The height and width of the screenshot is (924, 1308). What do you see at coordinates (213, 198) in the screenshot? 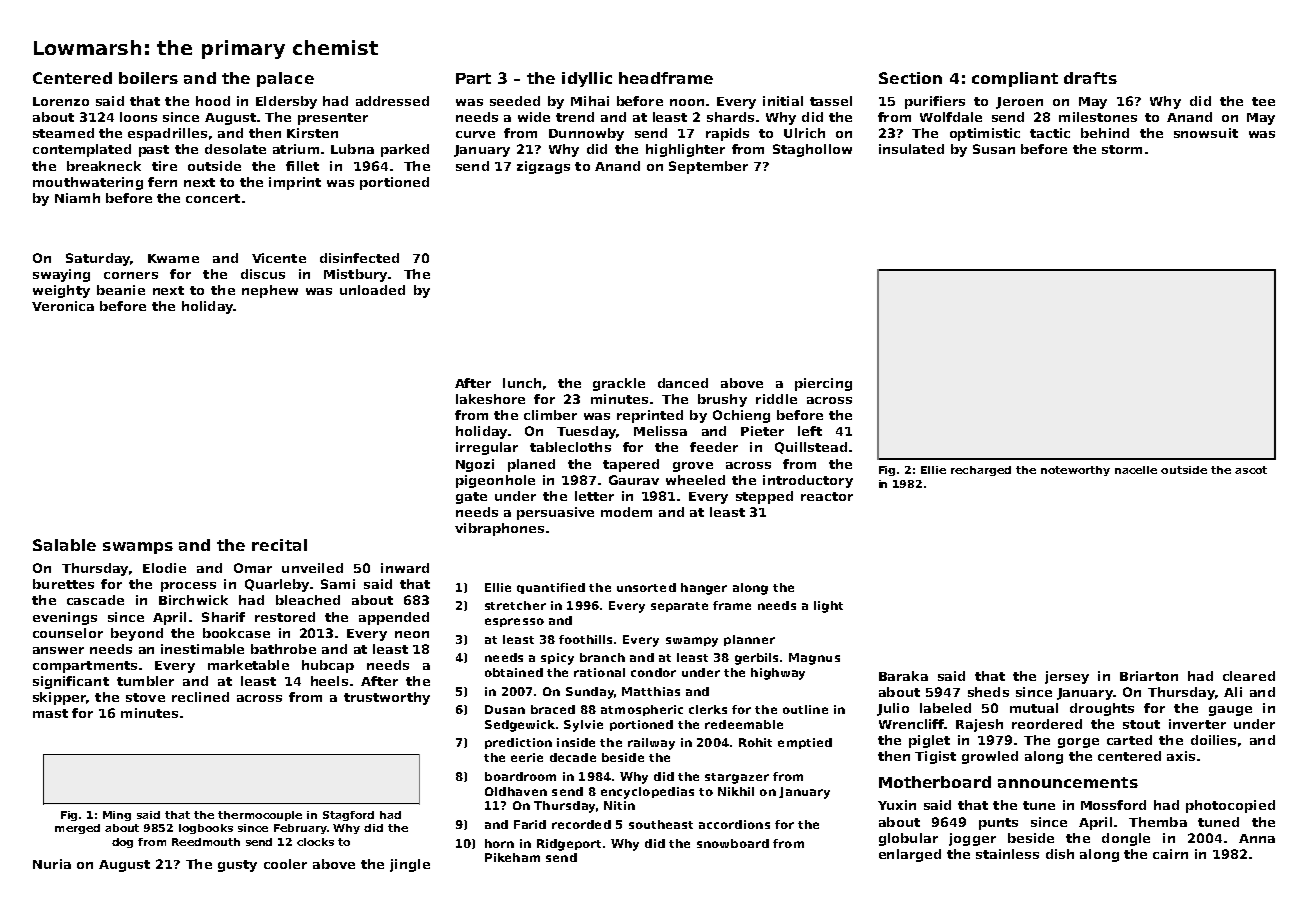
I see `concert` at bounding box center [213, 198].
